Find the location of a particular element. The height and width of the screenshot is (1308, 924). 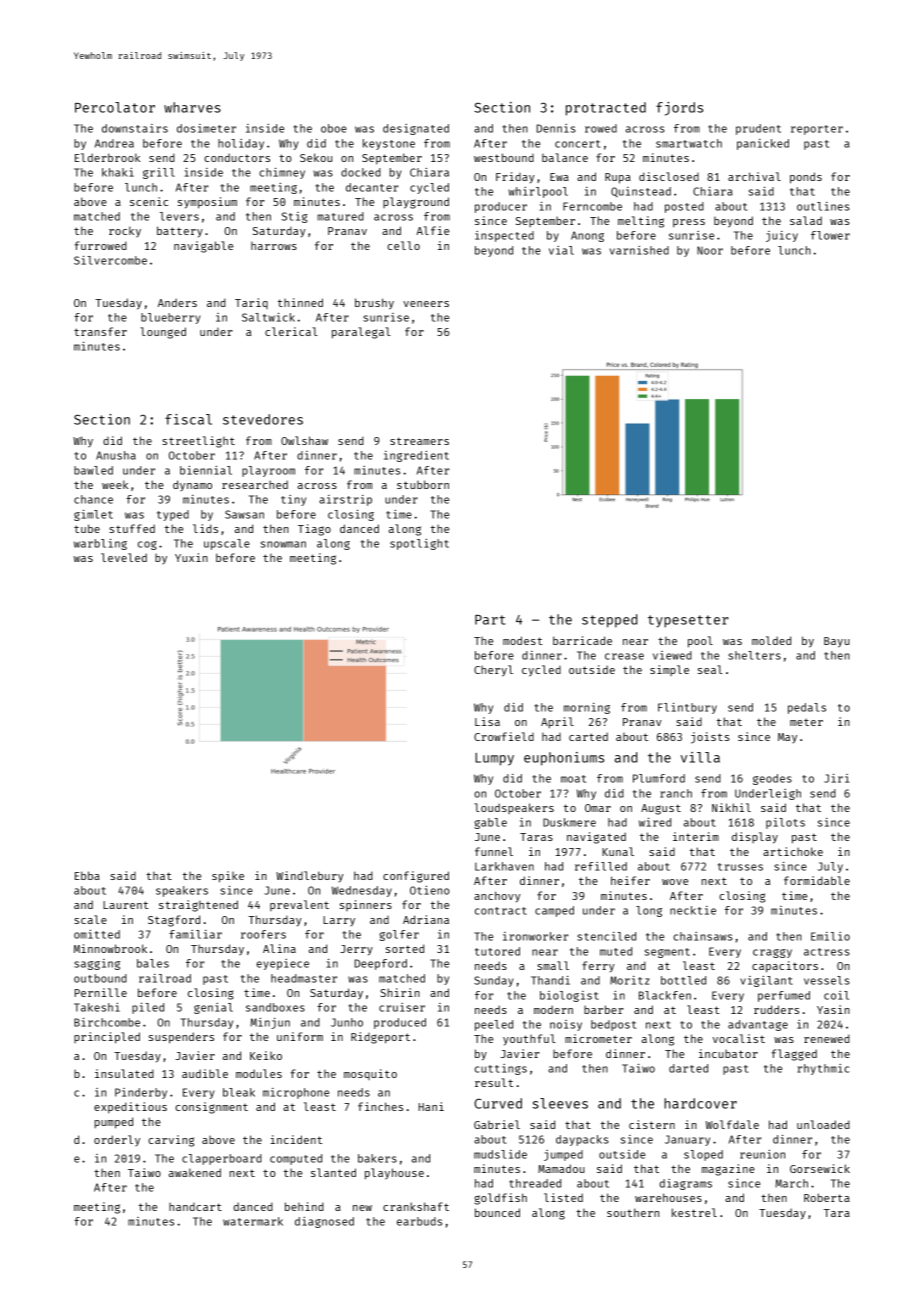

Jerry is located at coordinates (356, 950).
